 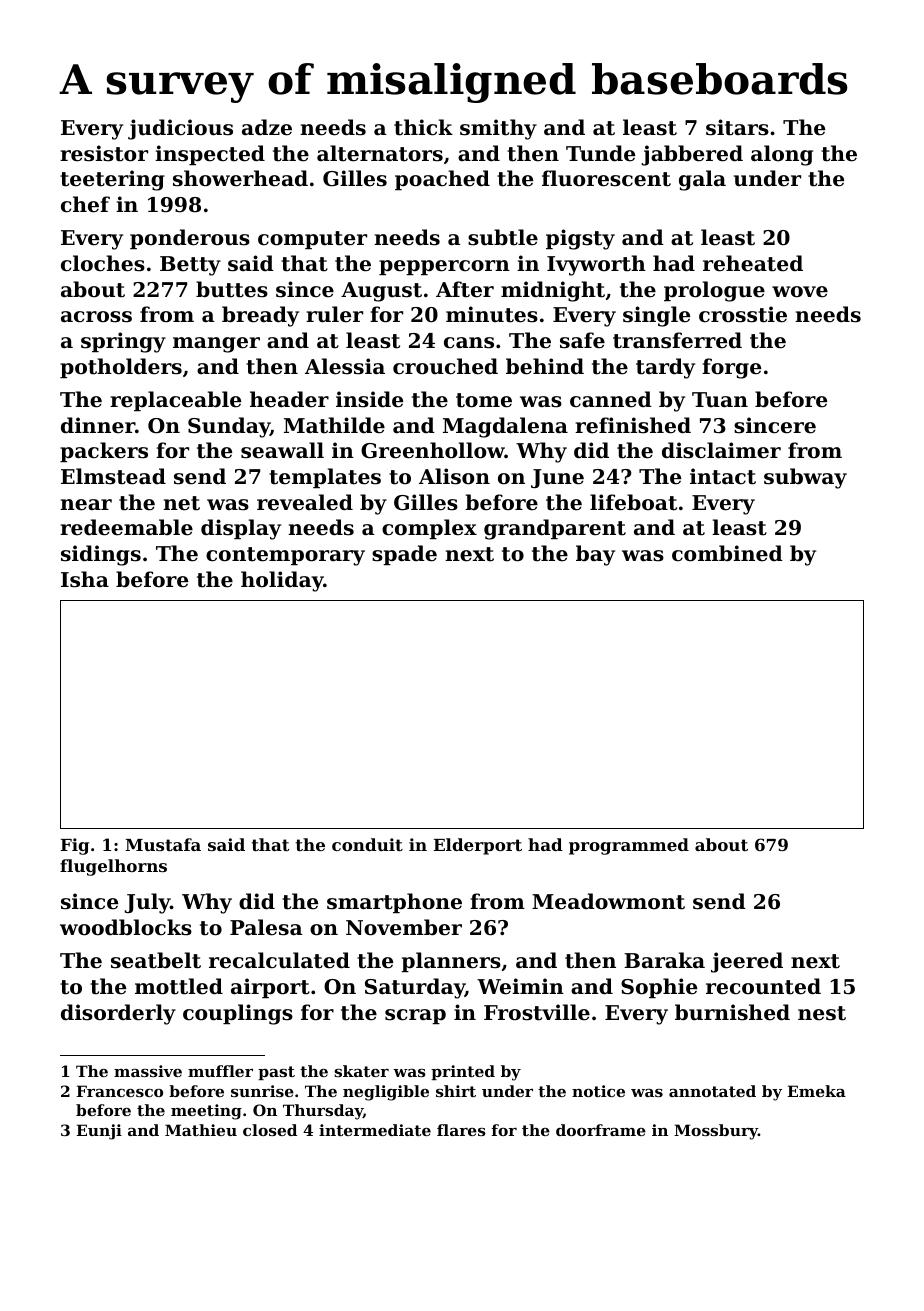 What do you see at coordinates (126, 527) in the image?
I see `redeemable` at bounding box center [126, 527].
